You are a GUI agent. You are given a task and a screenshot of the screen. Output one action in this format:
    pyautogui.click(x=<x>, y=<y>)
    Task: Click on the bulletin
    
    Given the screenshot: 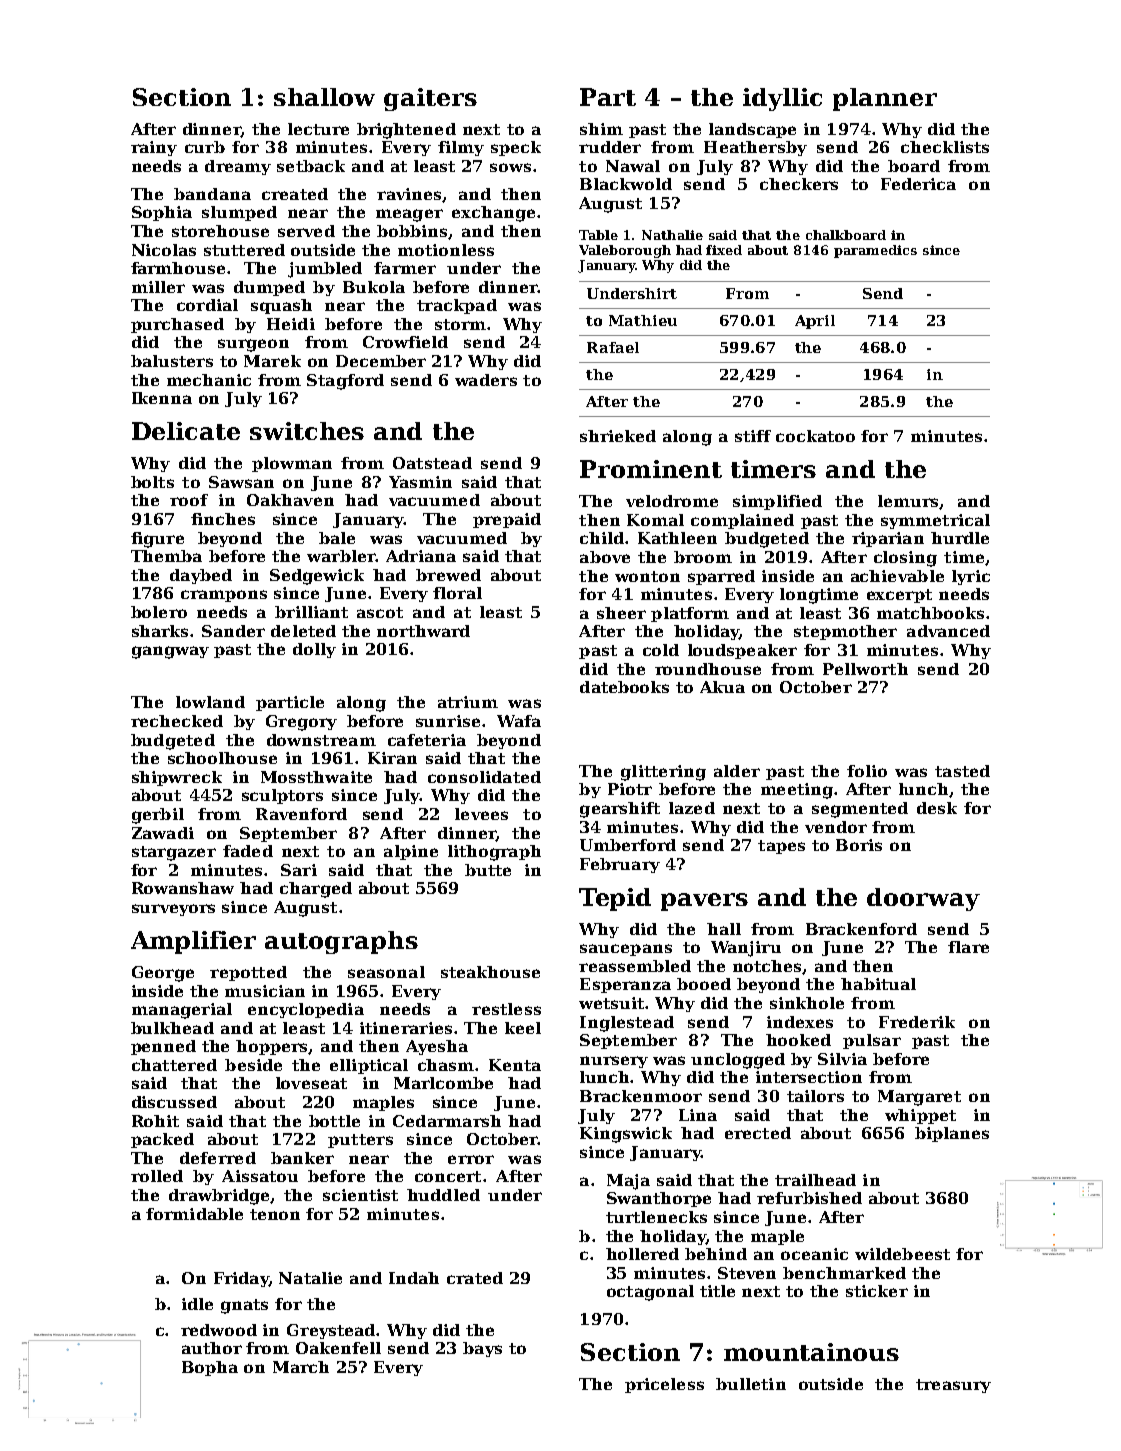 What is the action you would take?
    pyautogui.click(x=751, y=1384)
